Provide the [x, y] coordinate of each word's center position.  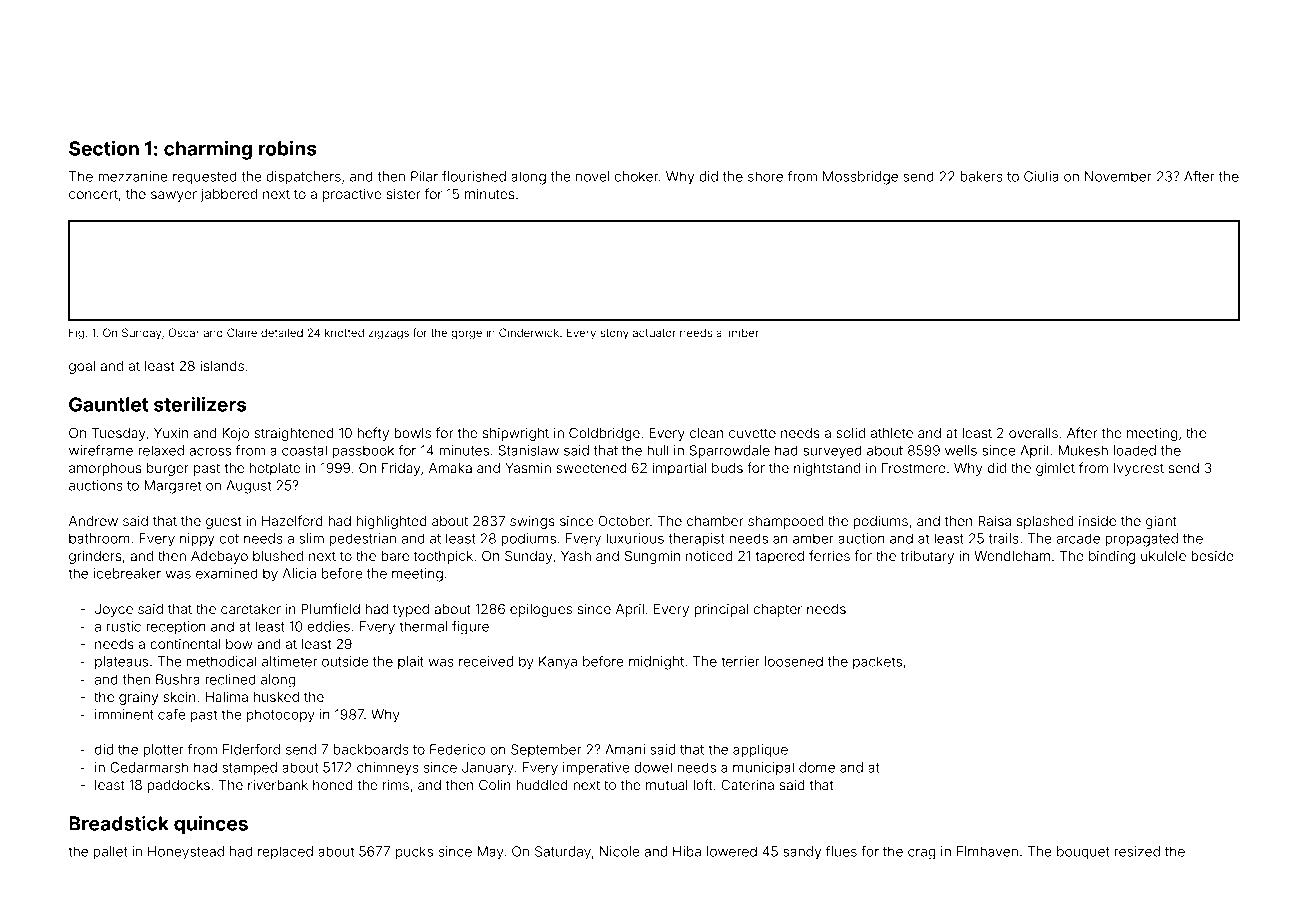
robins [288, 148]
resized [1137, 851]
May [490, 853]
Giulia [1041, 176]
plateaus [121, 662]
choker [636, 176]
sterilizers [200, 404]
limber [742, 332]
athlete [892, 433]
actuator [654, 333]
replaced [285, 852]
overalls [1033, 433]
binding [1112, 557]
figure [470, 628]
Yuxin [171, 432]
